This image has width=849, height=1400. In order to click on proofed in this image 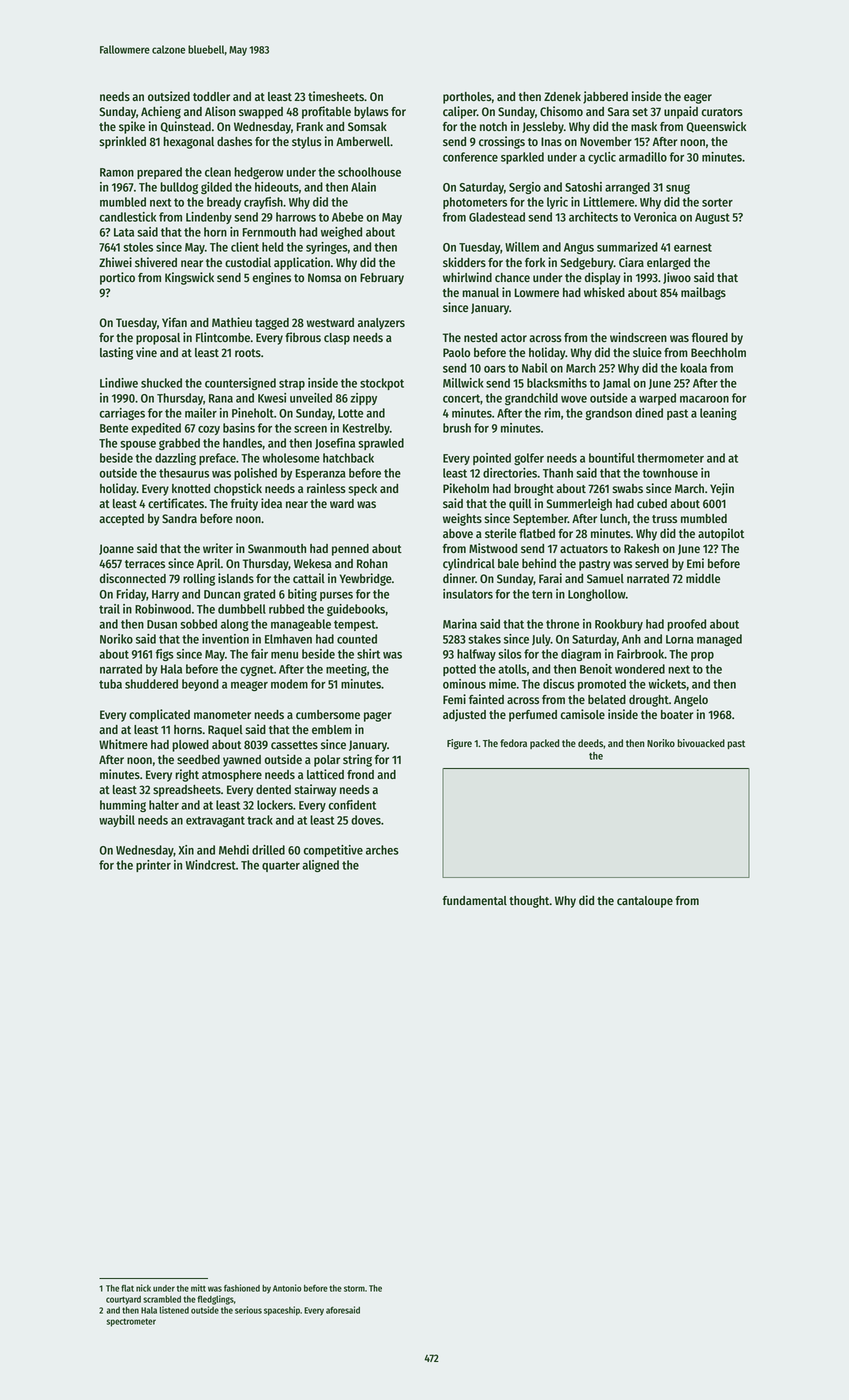, I will do `click(686, 625)`.
